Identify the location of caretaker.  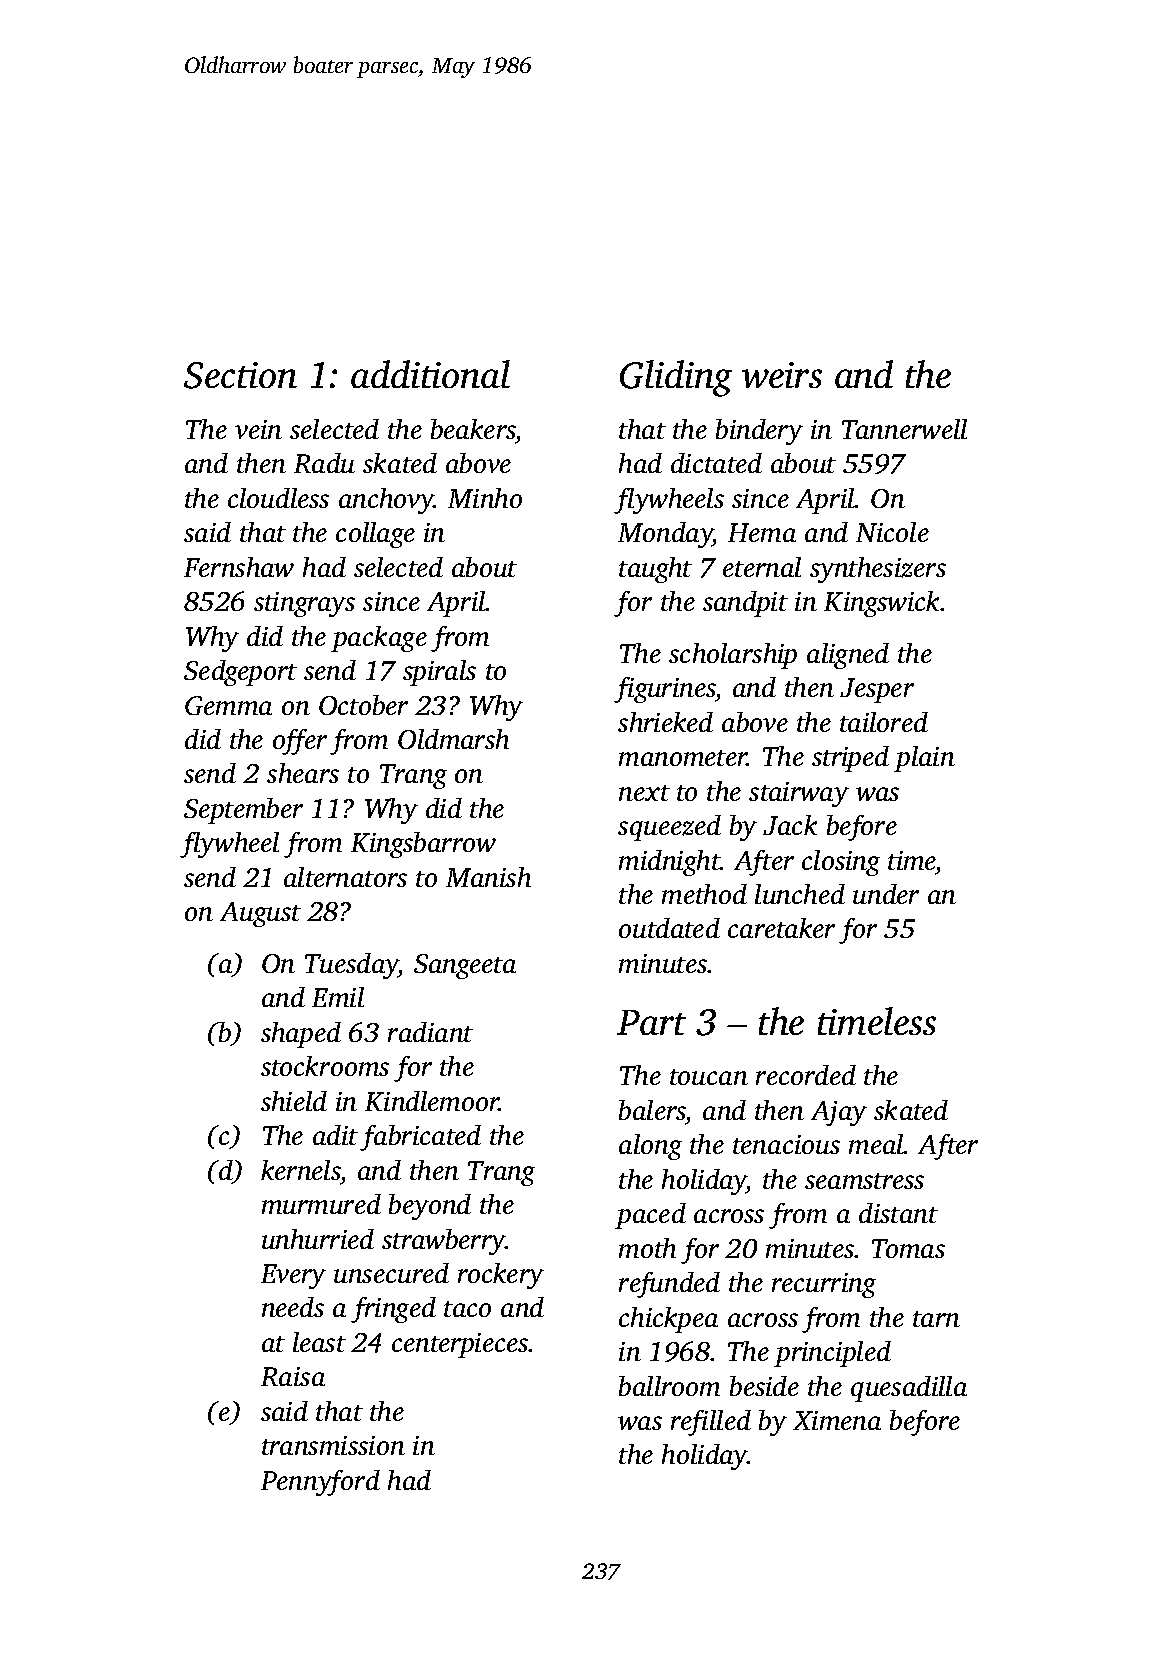
(781, 928).
